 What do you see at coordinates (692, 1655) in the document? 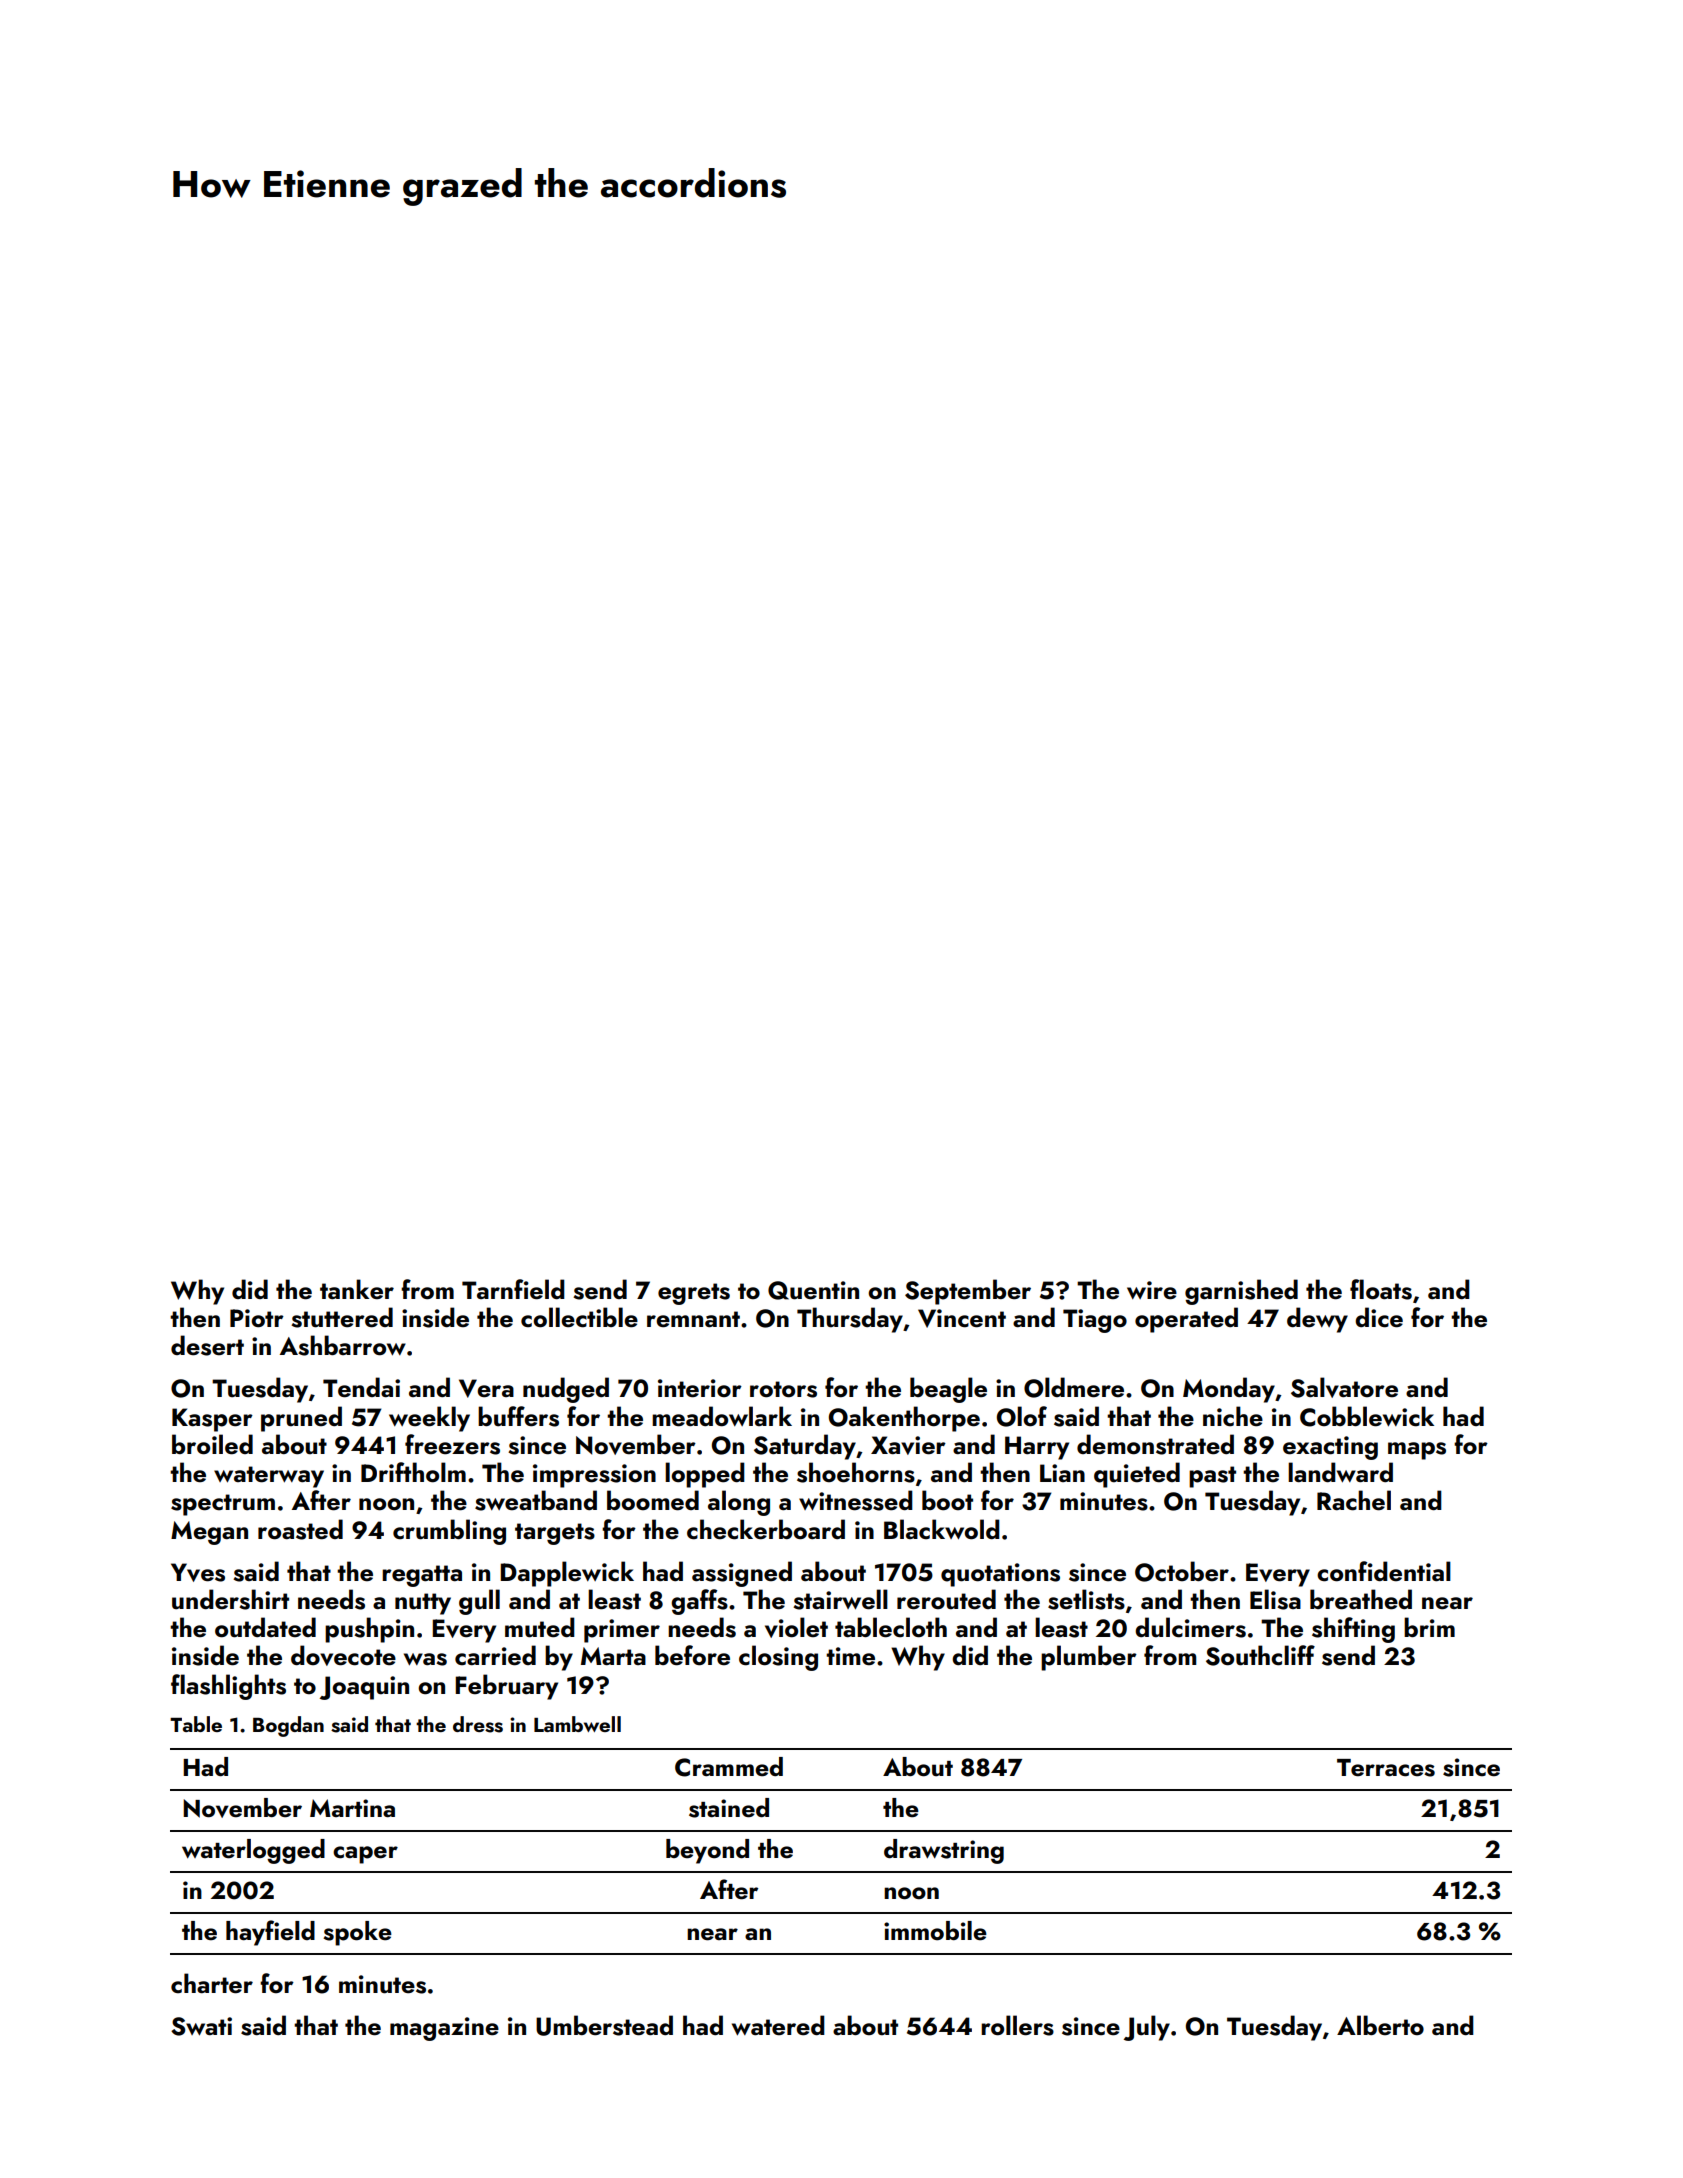
I see `before` at bounding box center [692, 1655].
